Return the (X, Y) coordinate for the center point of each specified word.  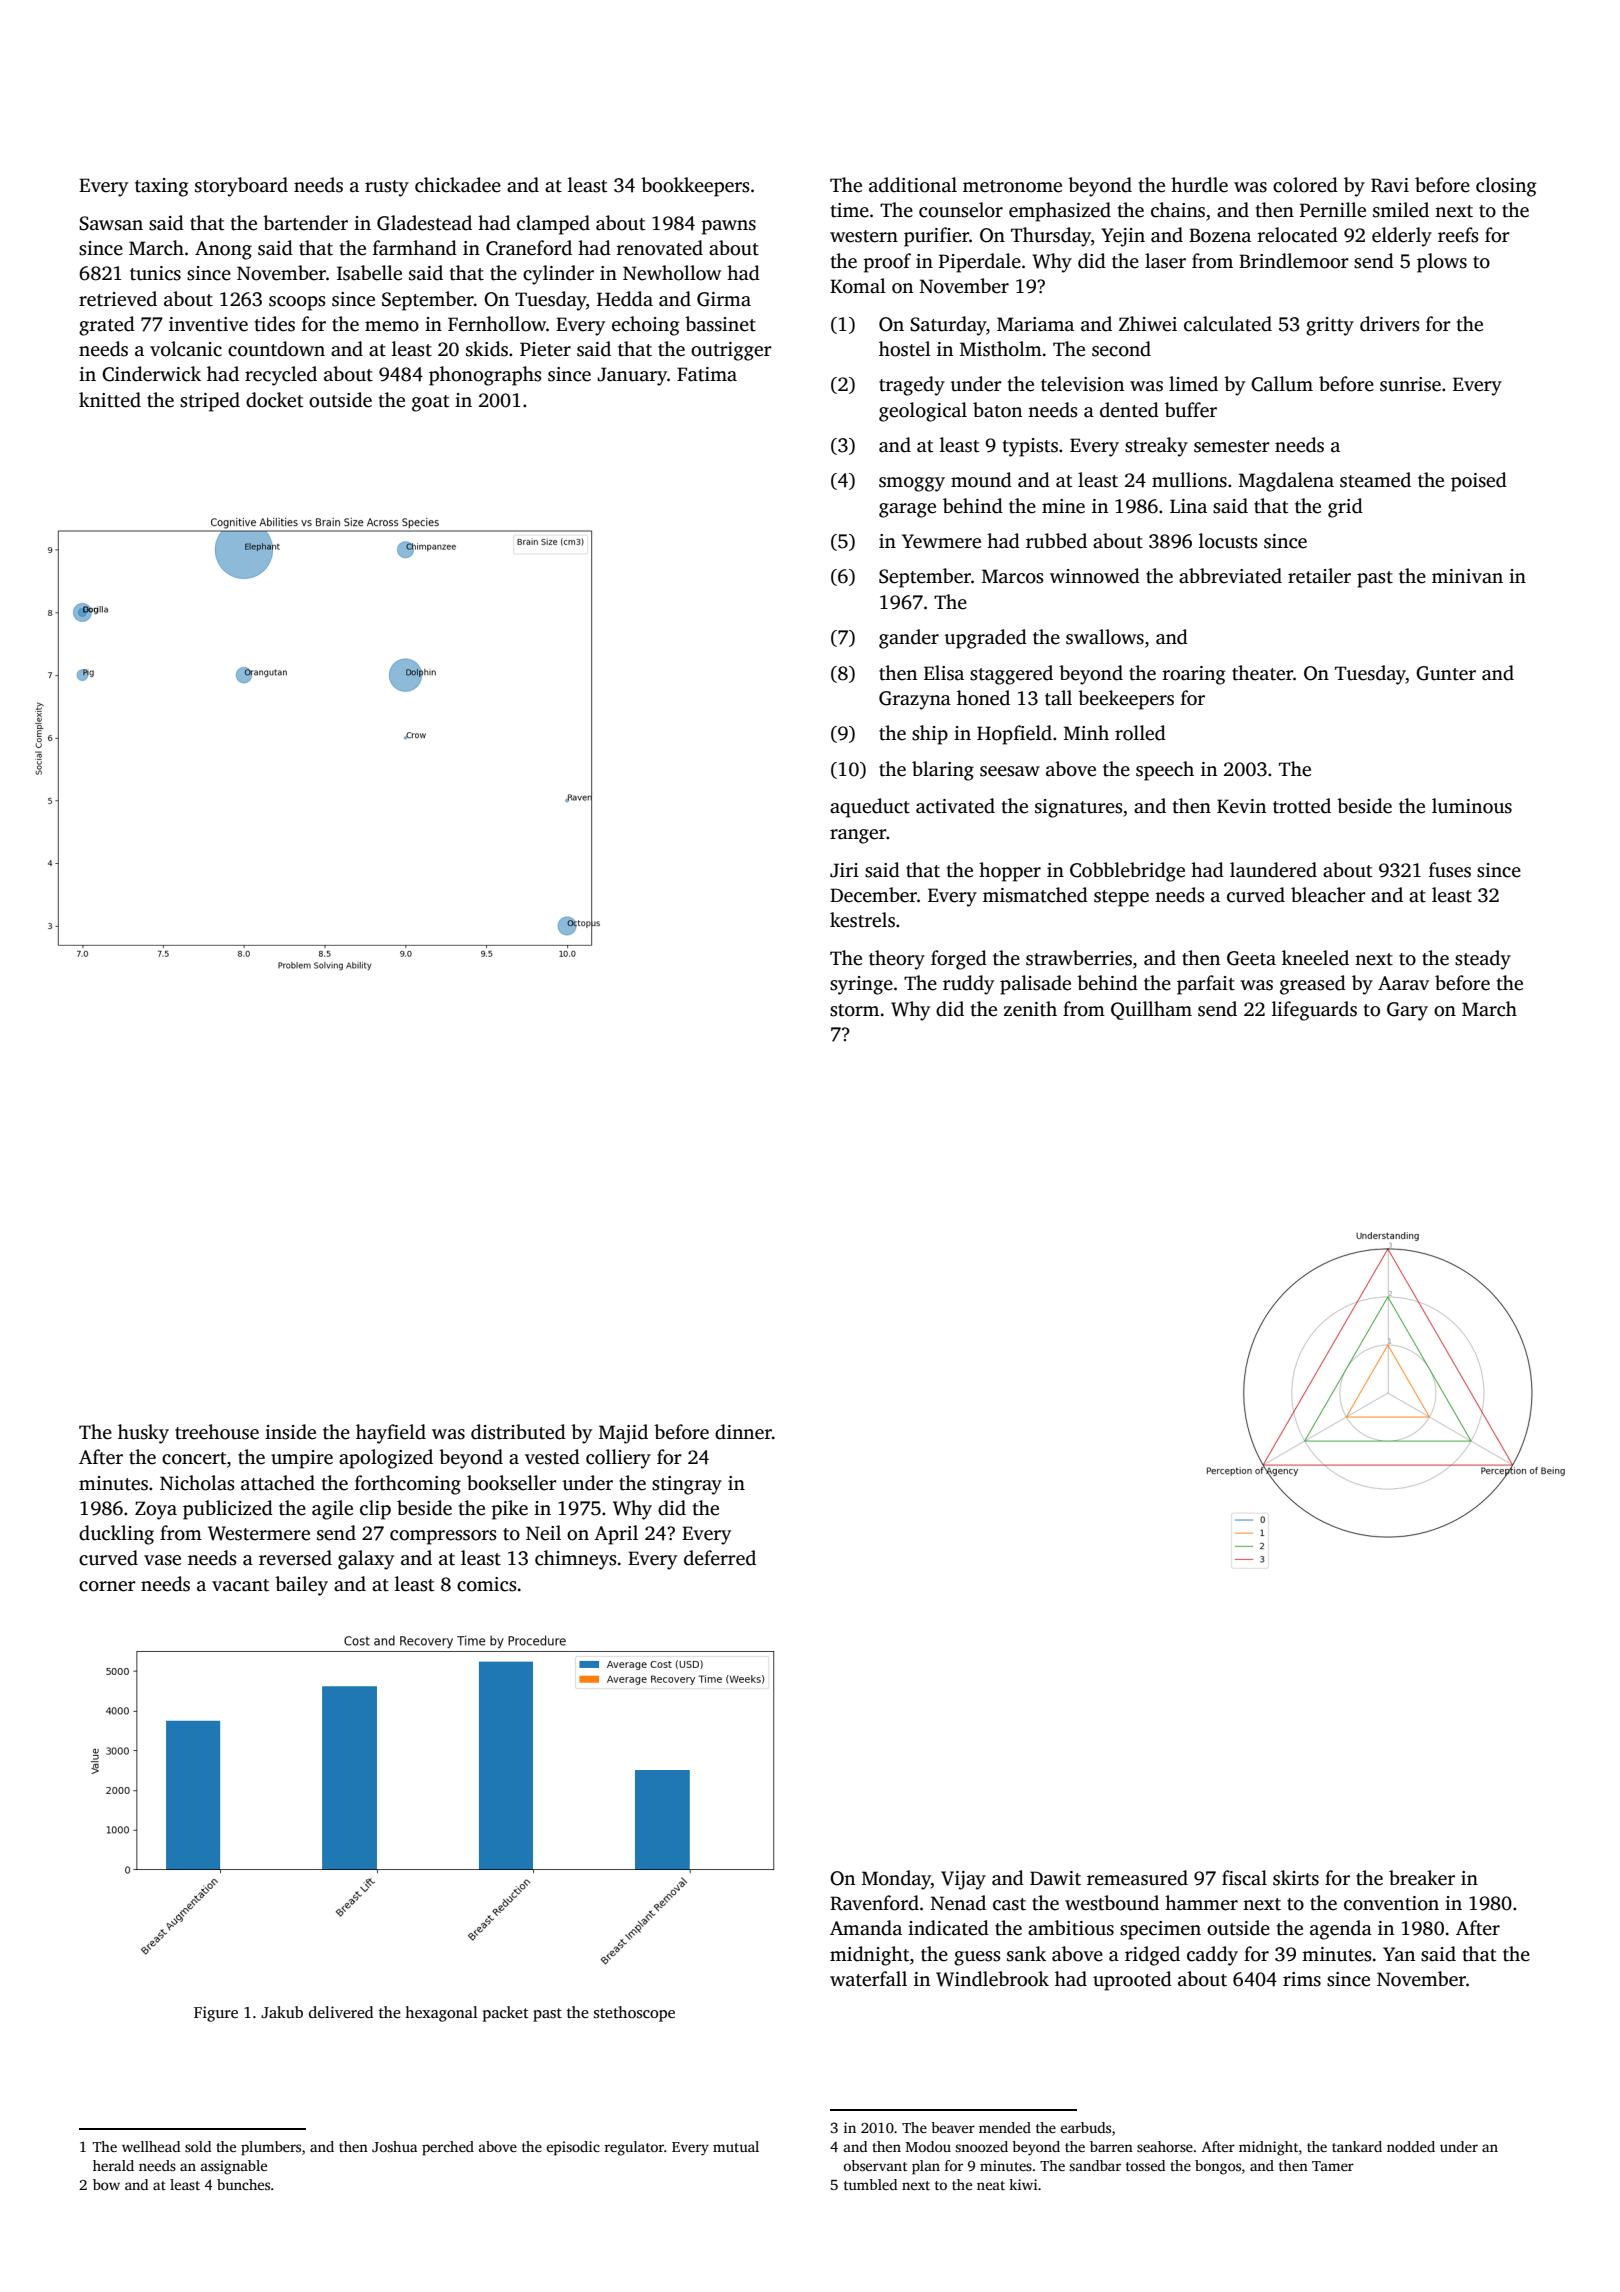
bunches (243, 2184)
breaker (1422, 1878)
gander (909, 639)
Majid (623, 1434)
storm (854, 1010)
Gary (1407, 1011)
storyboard (241, 187)
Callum (1282, 384)
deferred (720, 1558)
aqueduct (870, 808)
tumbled (870, 2184)
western (864, 236)
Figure (216, 2014)
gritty (1330, 326)
